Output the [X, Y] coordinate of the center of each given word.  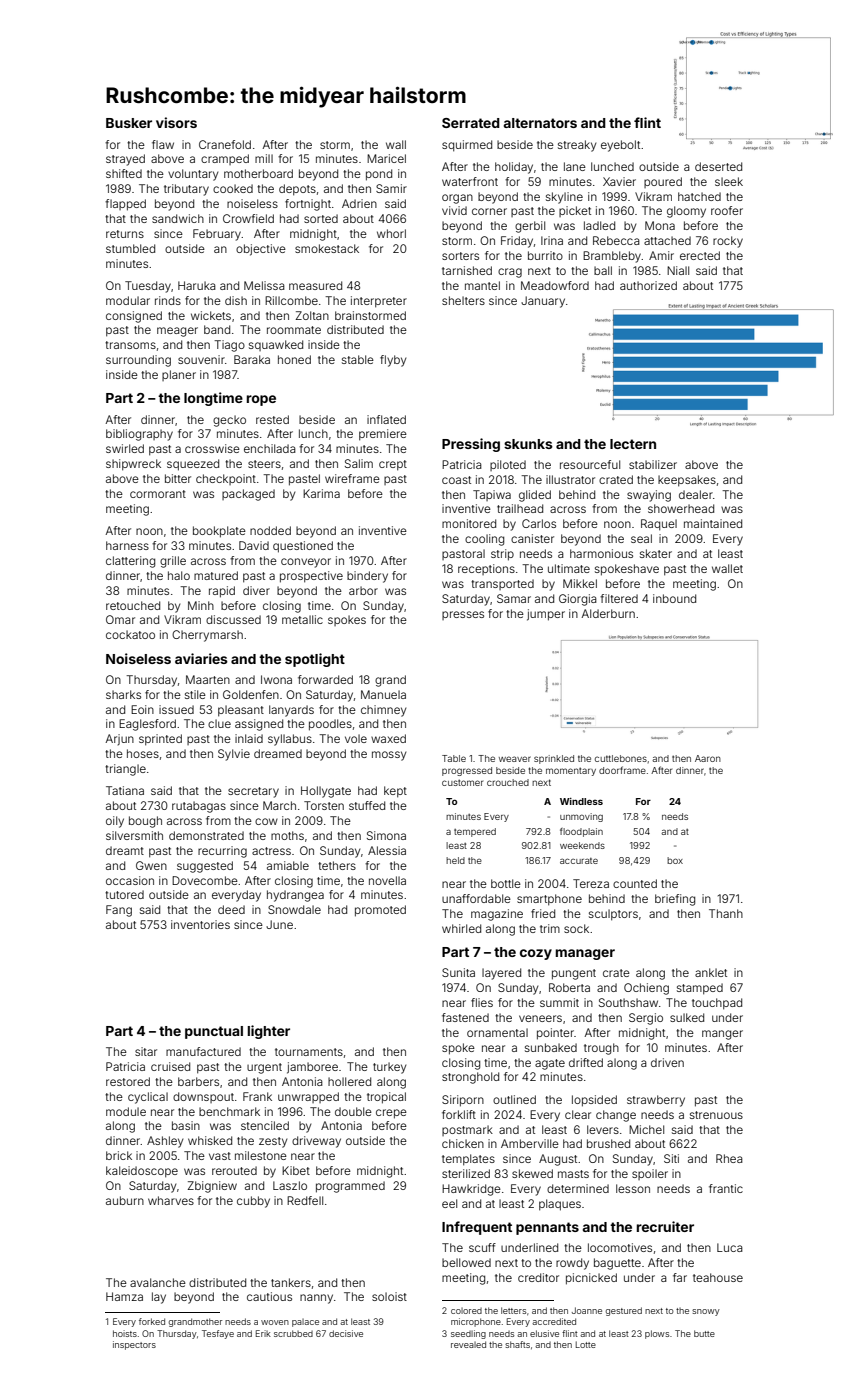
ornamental [497, 1032]
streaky [577, 146]
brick [119, 1155]
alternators [540, 123]
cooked [233, 188]
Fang [119, 911]
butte [704, 1333]
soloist [389, 1296]
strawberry [656, 1101]
